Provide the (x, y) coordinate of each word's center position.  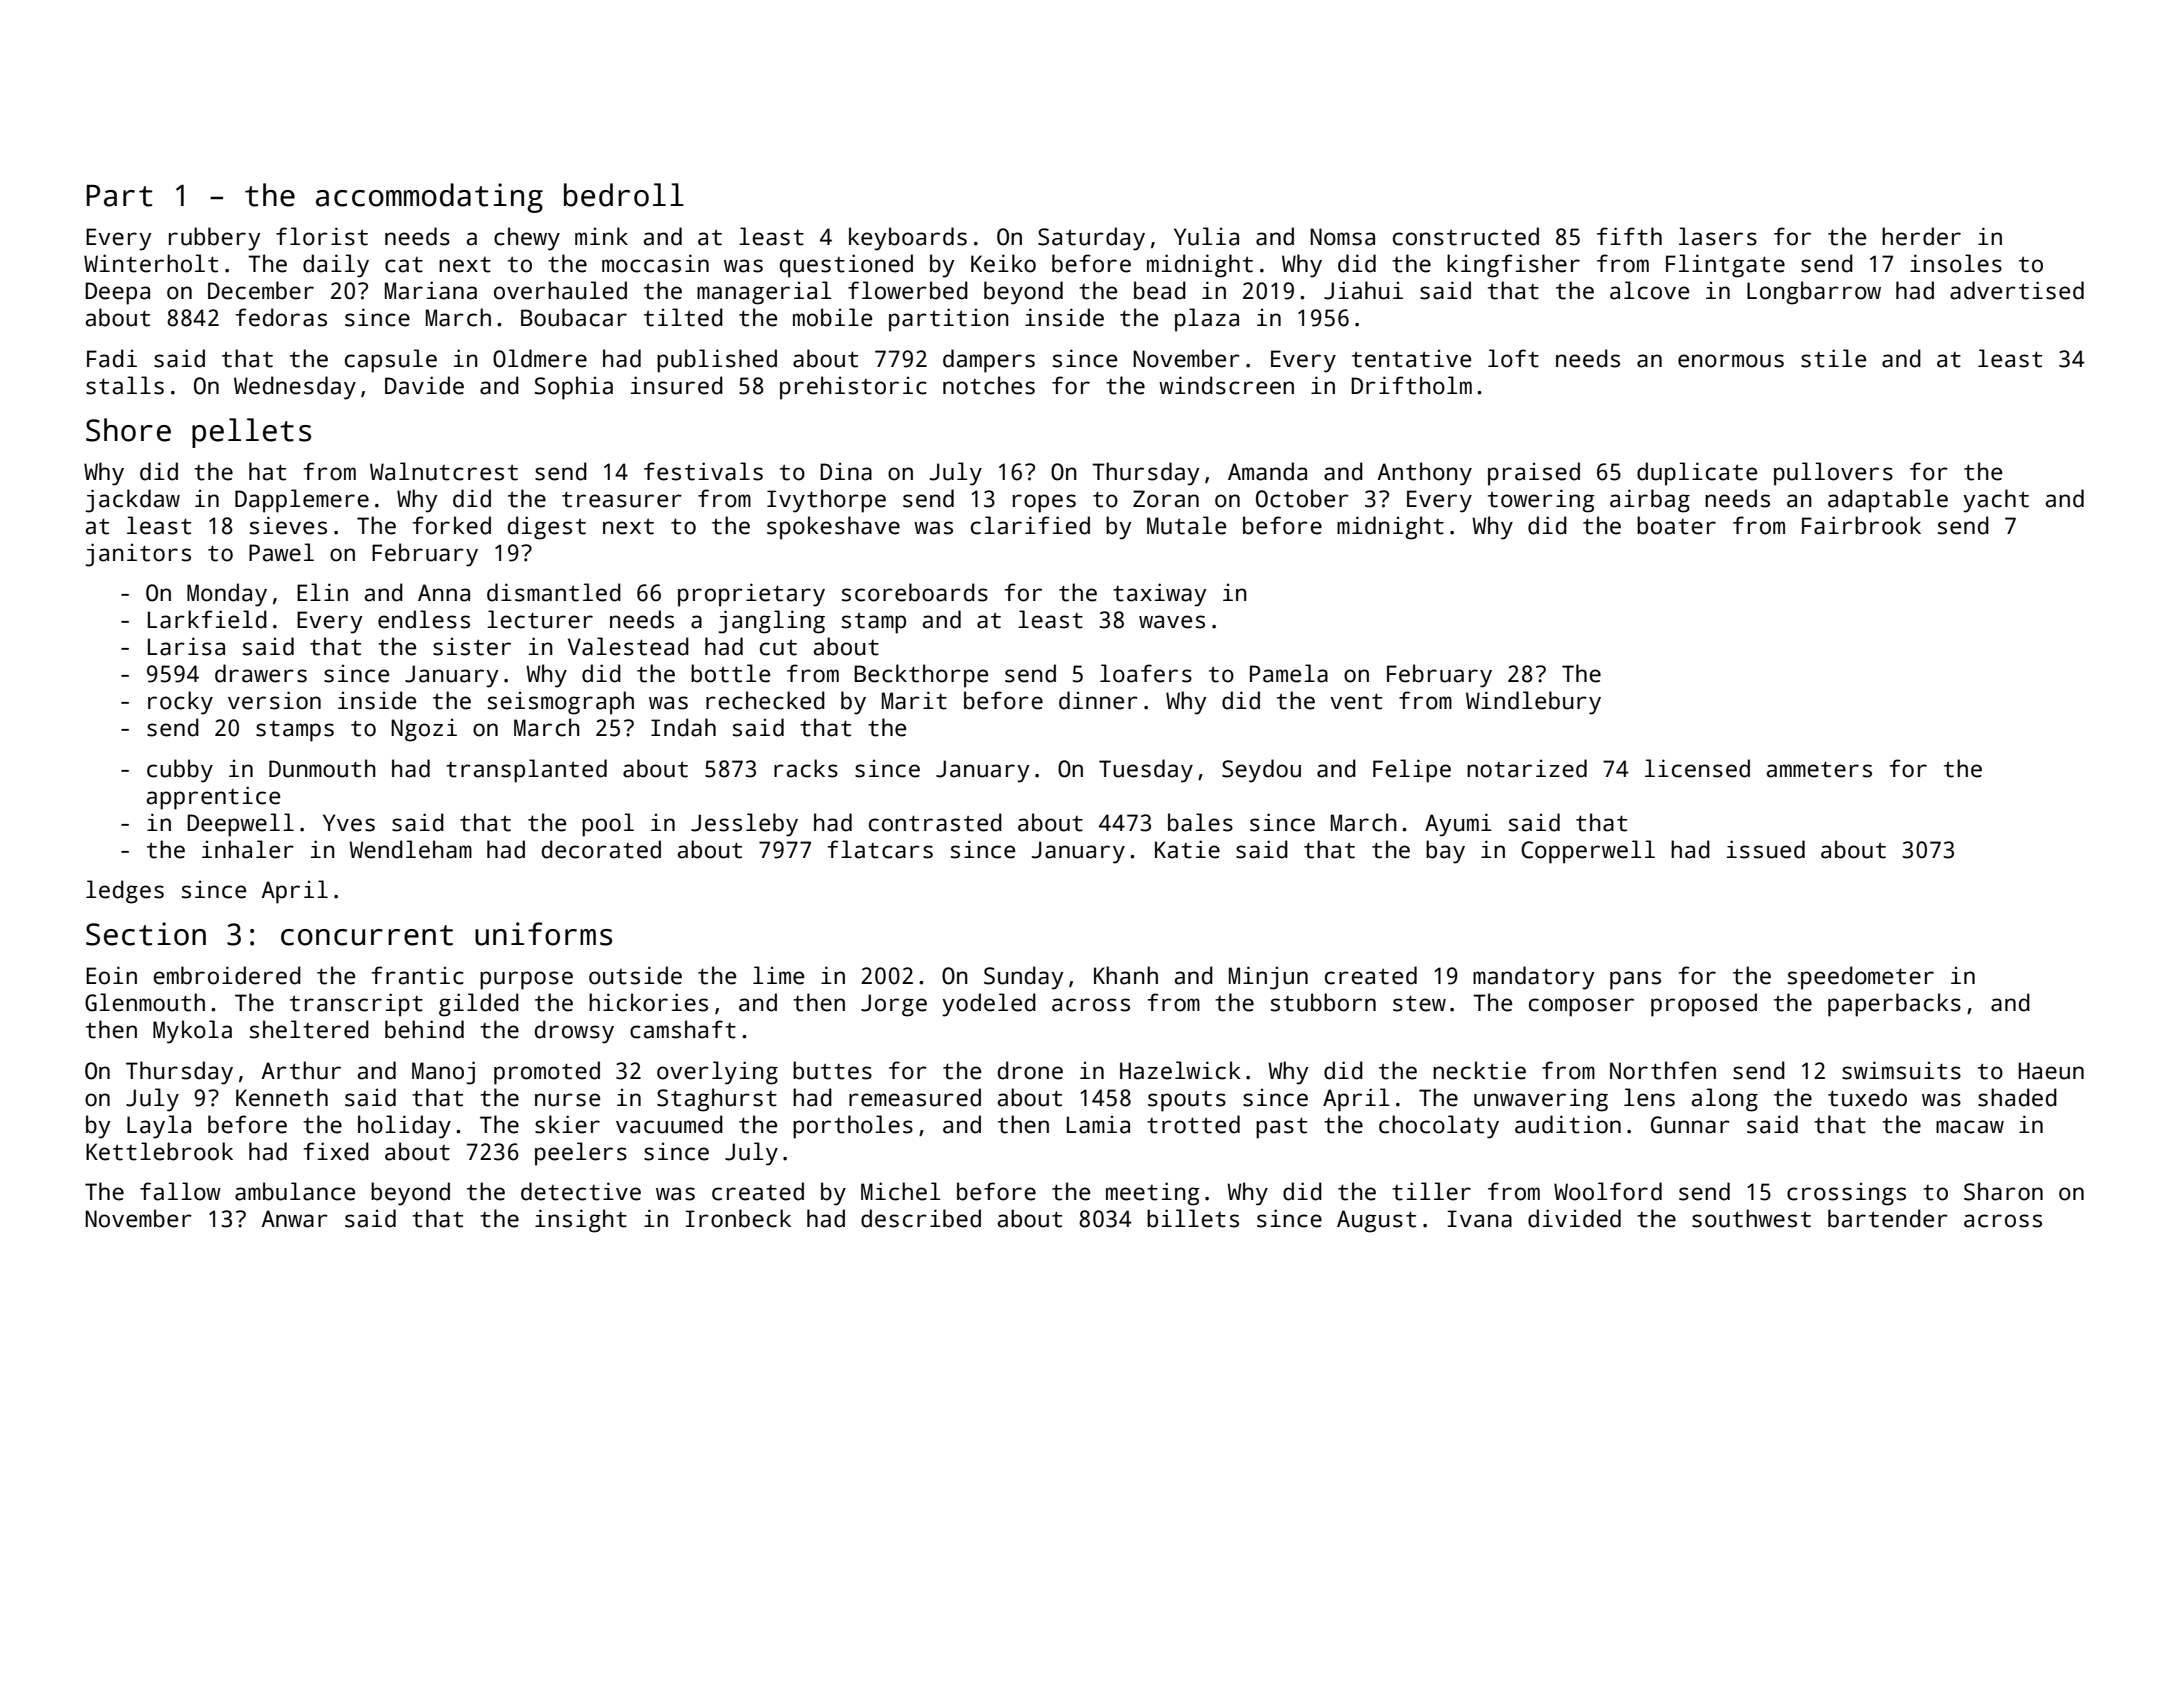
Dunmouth (322, 768)
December (261, 290)
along (1725, 1100)
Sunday (1023, 978)
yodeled (989, 1005)
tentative (1411, 358)
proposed (1704, 1005)
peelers (581, 1154)
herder (1921, 236)
